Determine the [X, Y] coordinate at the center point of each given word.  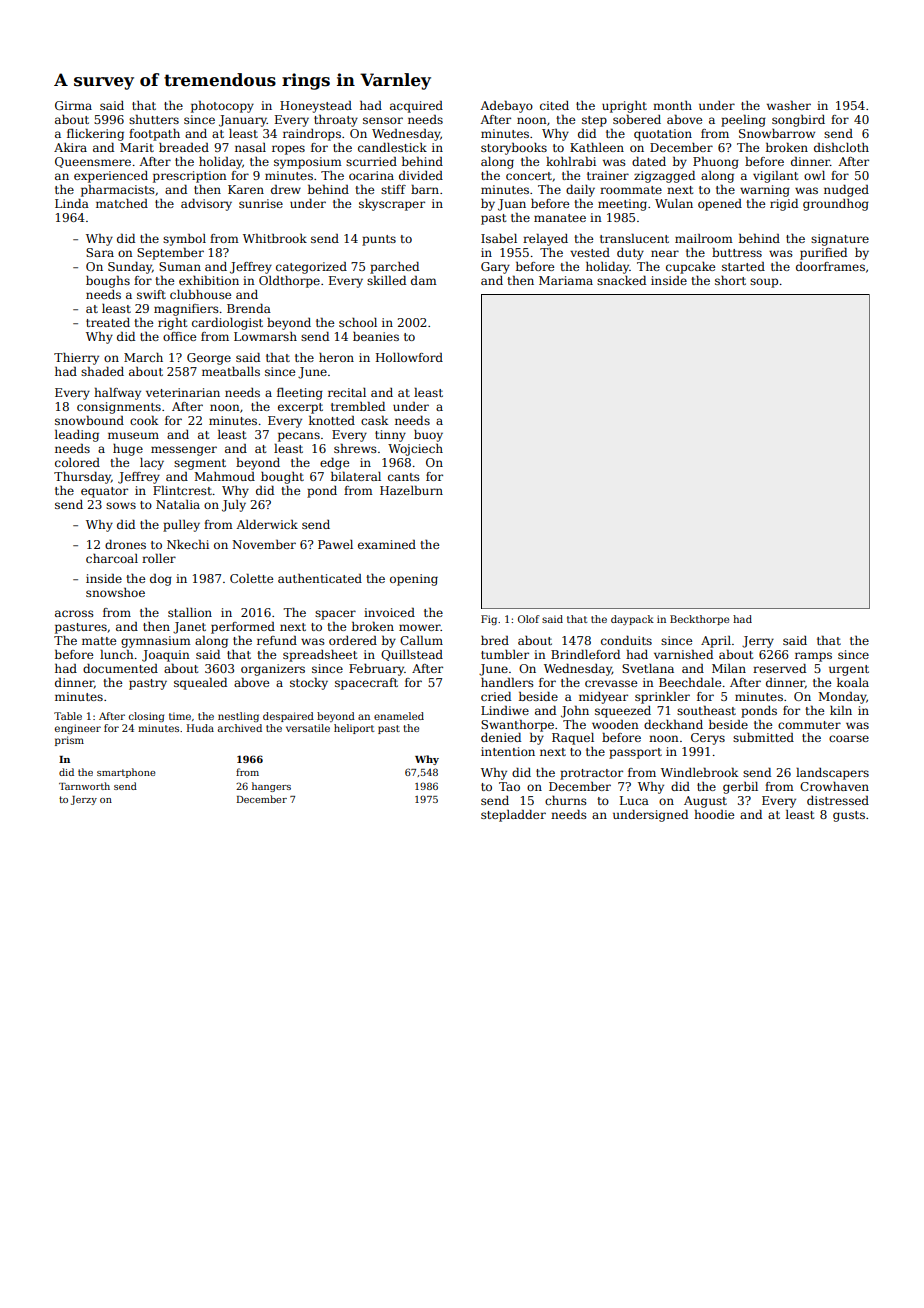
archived [240, 728]
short [730, 280]
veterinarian [183, 392]
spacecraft [366, 684]
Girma [73, 105]
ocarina [371, 175]
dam [424, 280]
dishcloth [841, 147]
